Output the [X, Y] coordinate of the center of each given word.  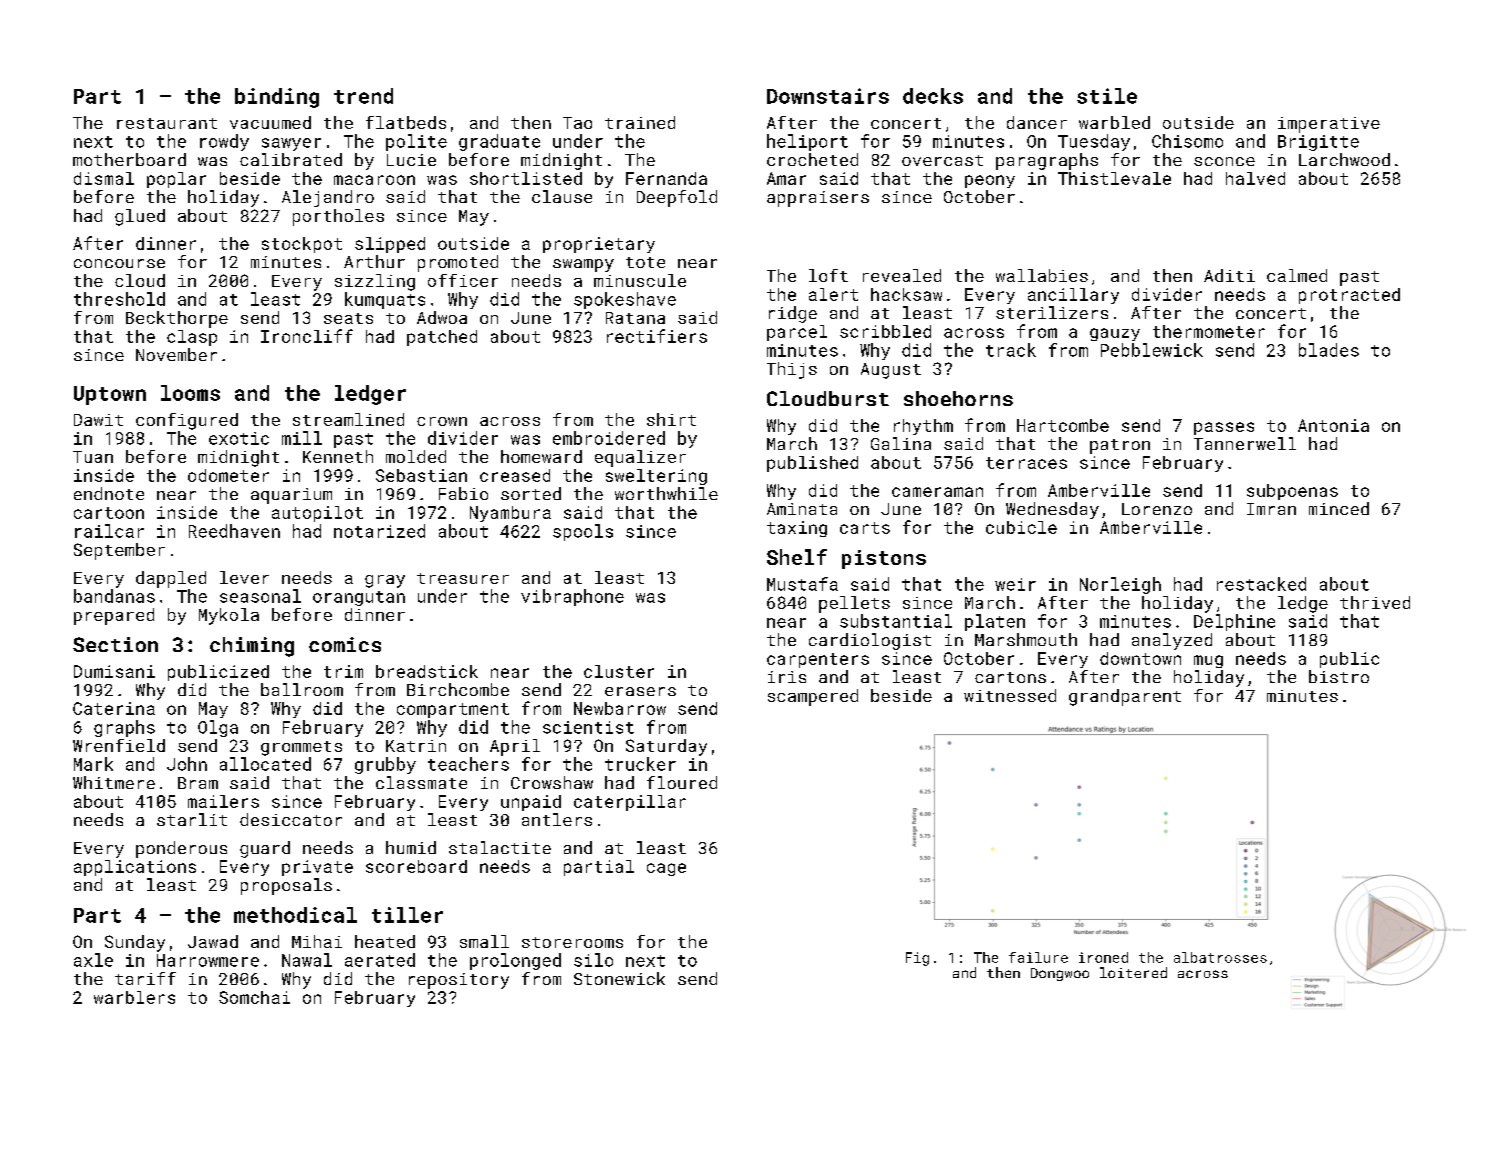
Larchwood [1344, 159]
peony [990, 181]
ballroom [302, 689]
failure [1038, 957]
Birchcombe [458, 689]
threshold [119, 299]
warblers [134, 997]
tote [645, 262]
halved [1255, 178]
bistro [1339, 676]
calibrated [291, 159]
